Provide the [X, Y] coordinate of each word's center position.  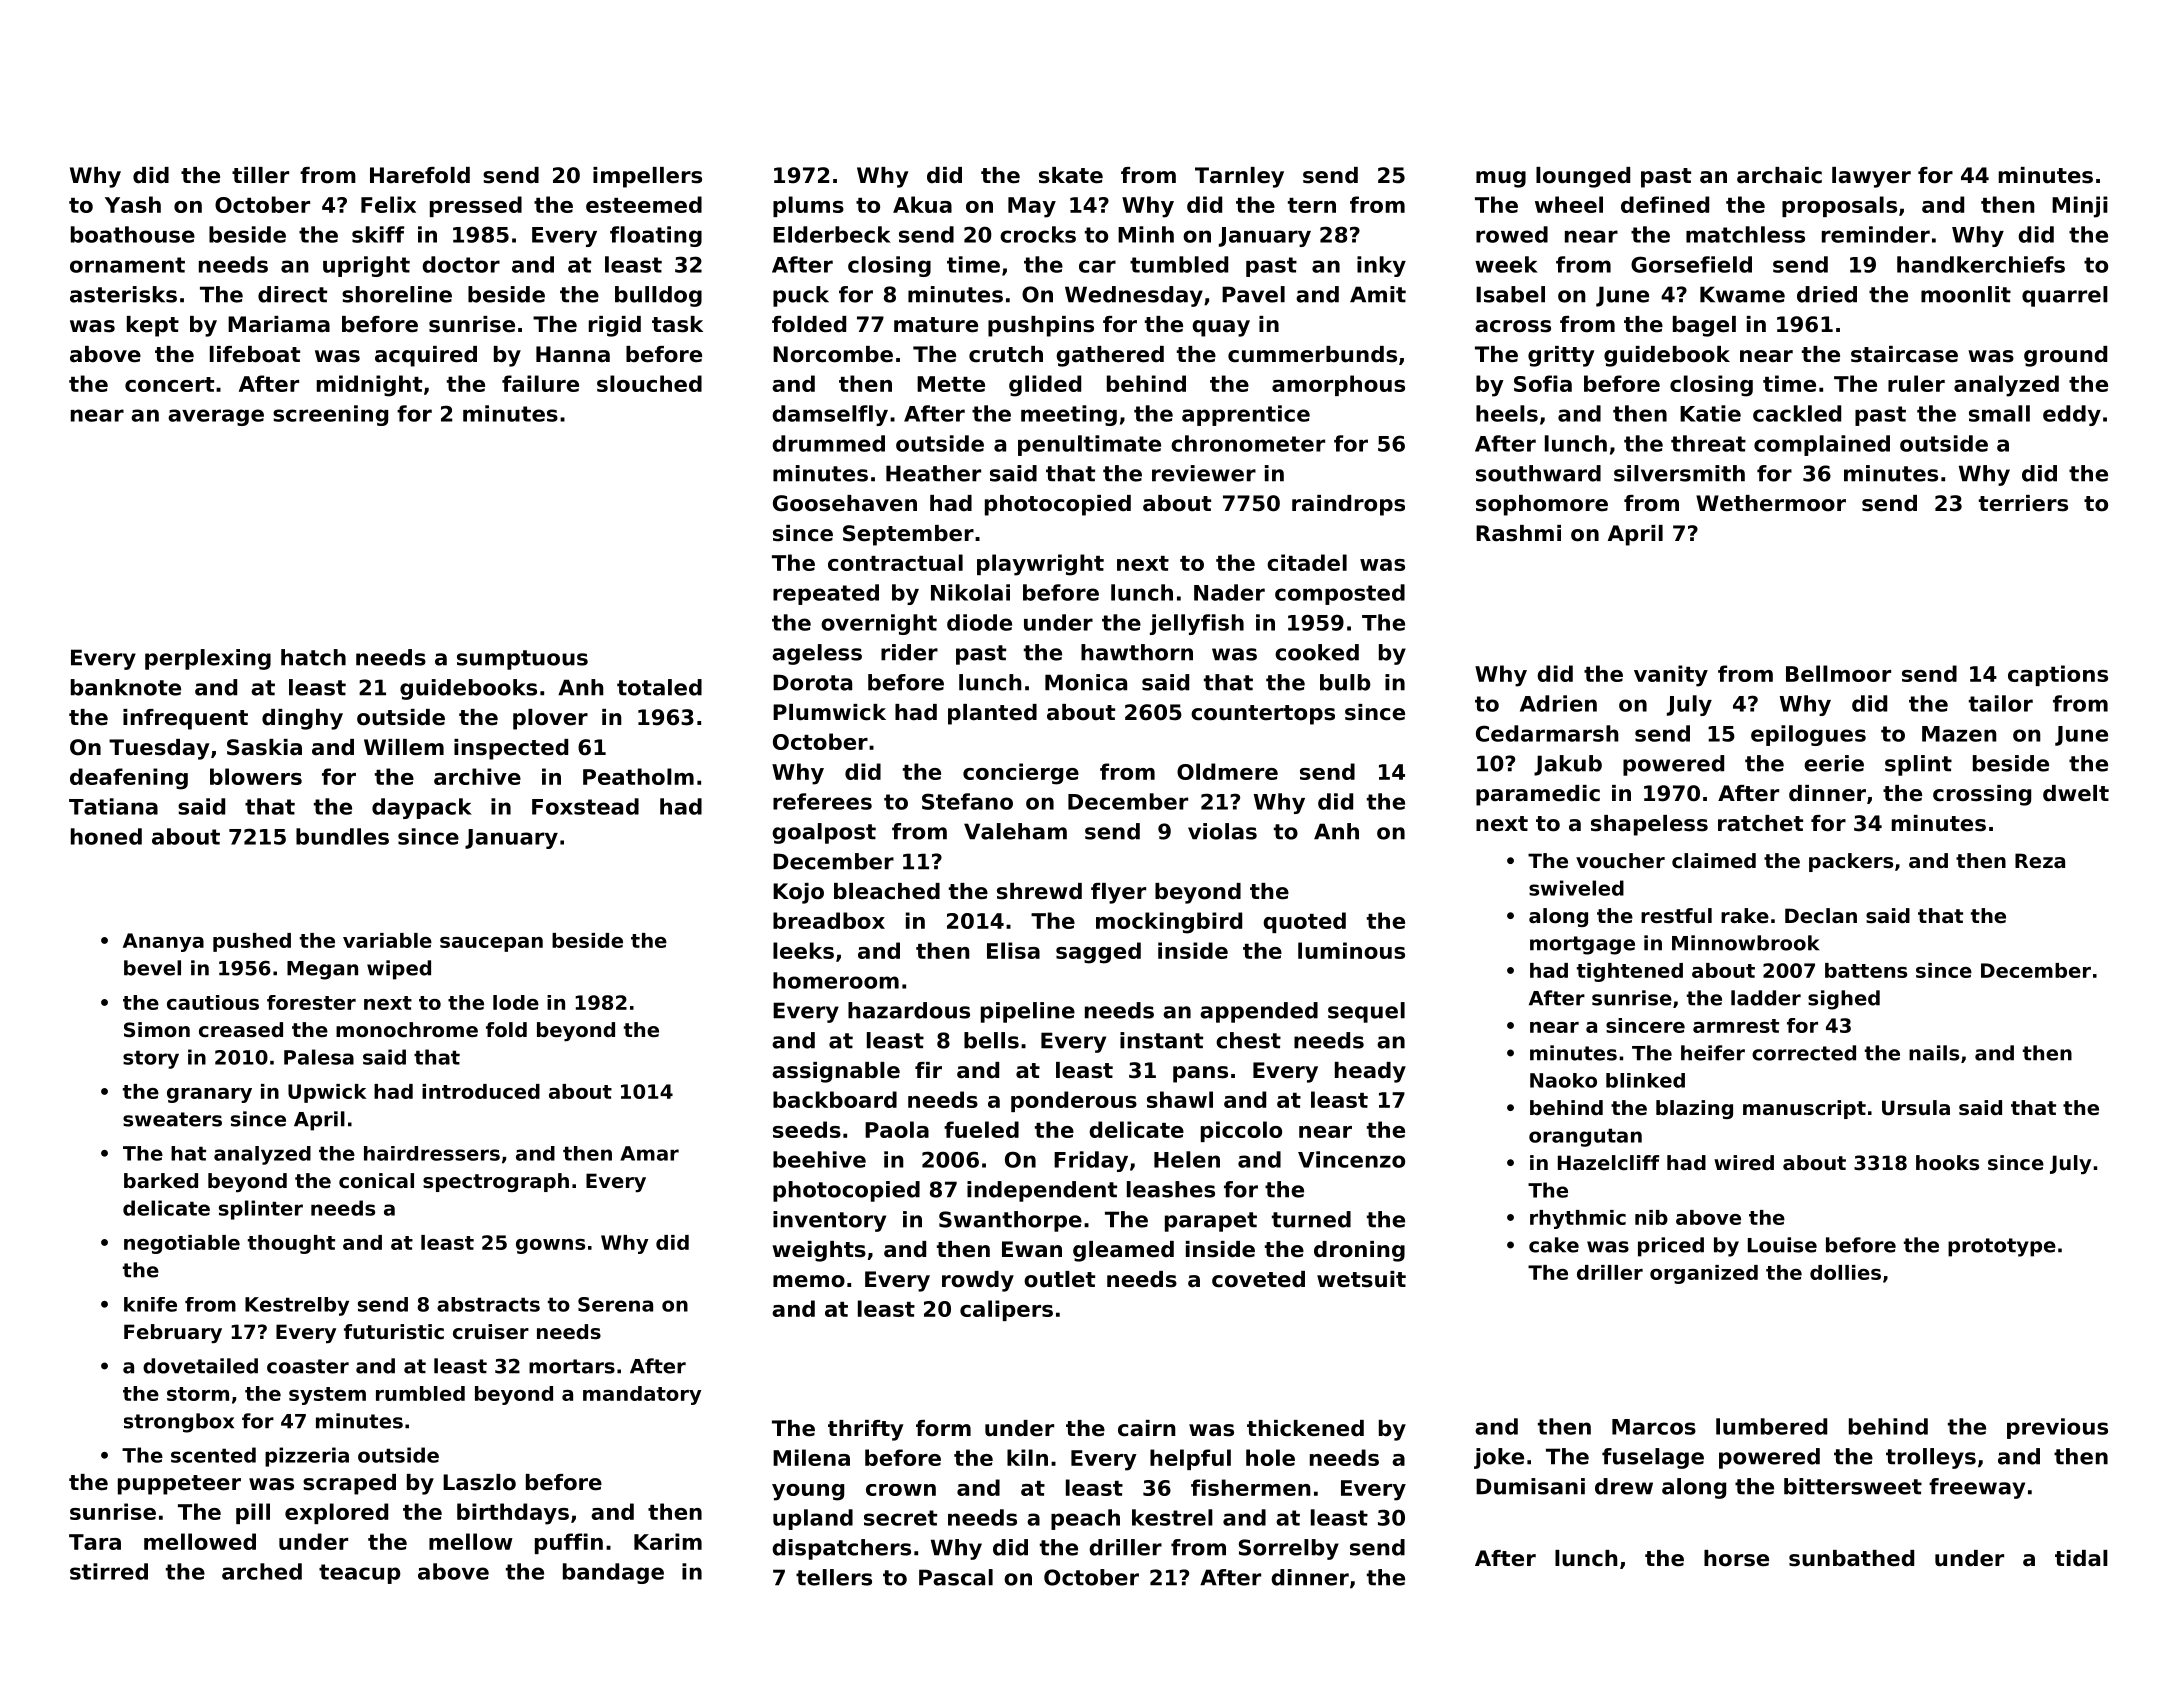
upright [366, 266]
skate [1071, 175]
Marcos [1654, 1427]
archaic [1779, 175]
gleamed [1123, 1251]
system [327, 1396]
